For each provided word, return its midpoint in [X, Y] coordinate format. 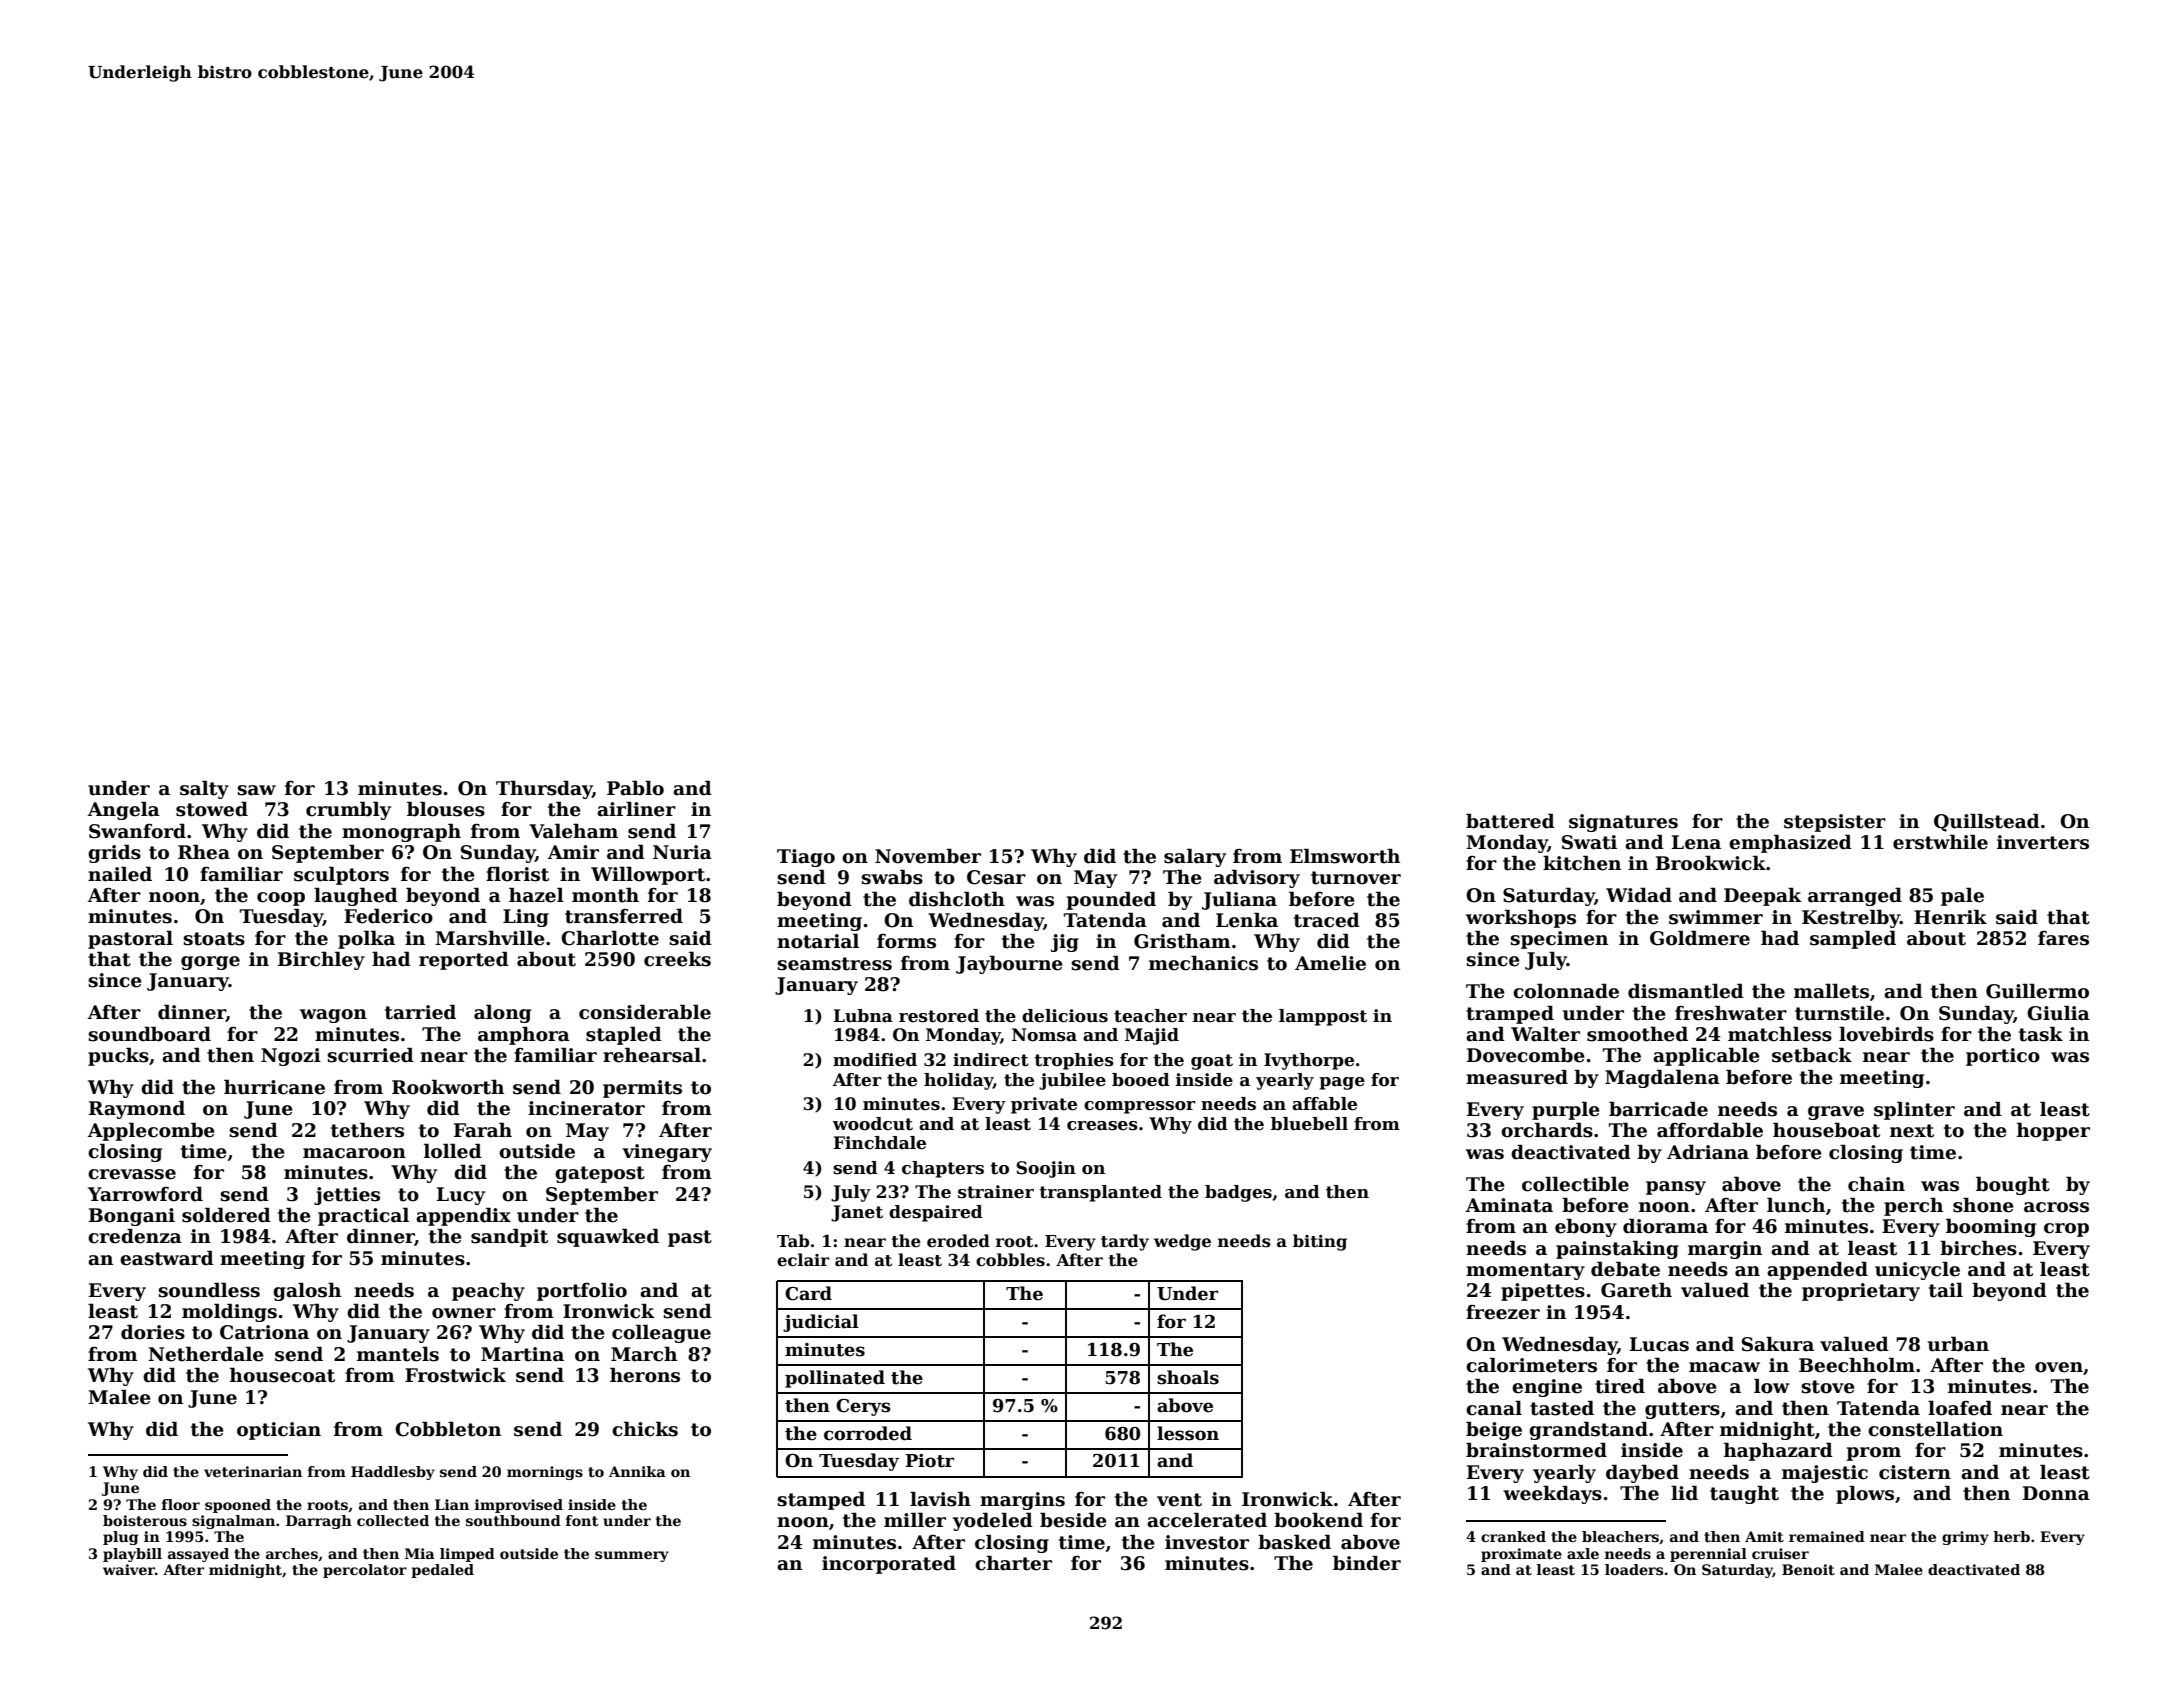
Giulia [2058, 1013]
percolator [365, 1571]
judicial [821, 1323]
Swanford [137, 831]
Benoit [1808, 1569]
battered [1510, 821]
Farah [483, 1130]
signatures [1623, 823]
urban [1958, 1344]
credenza [135, 1236]
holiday [958, 1081]
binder [1367, 1563]
